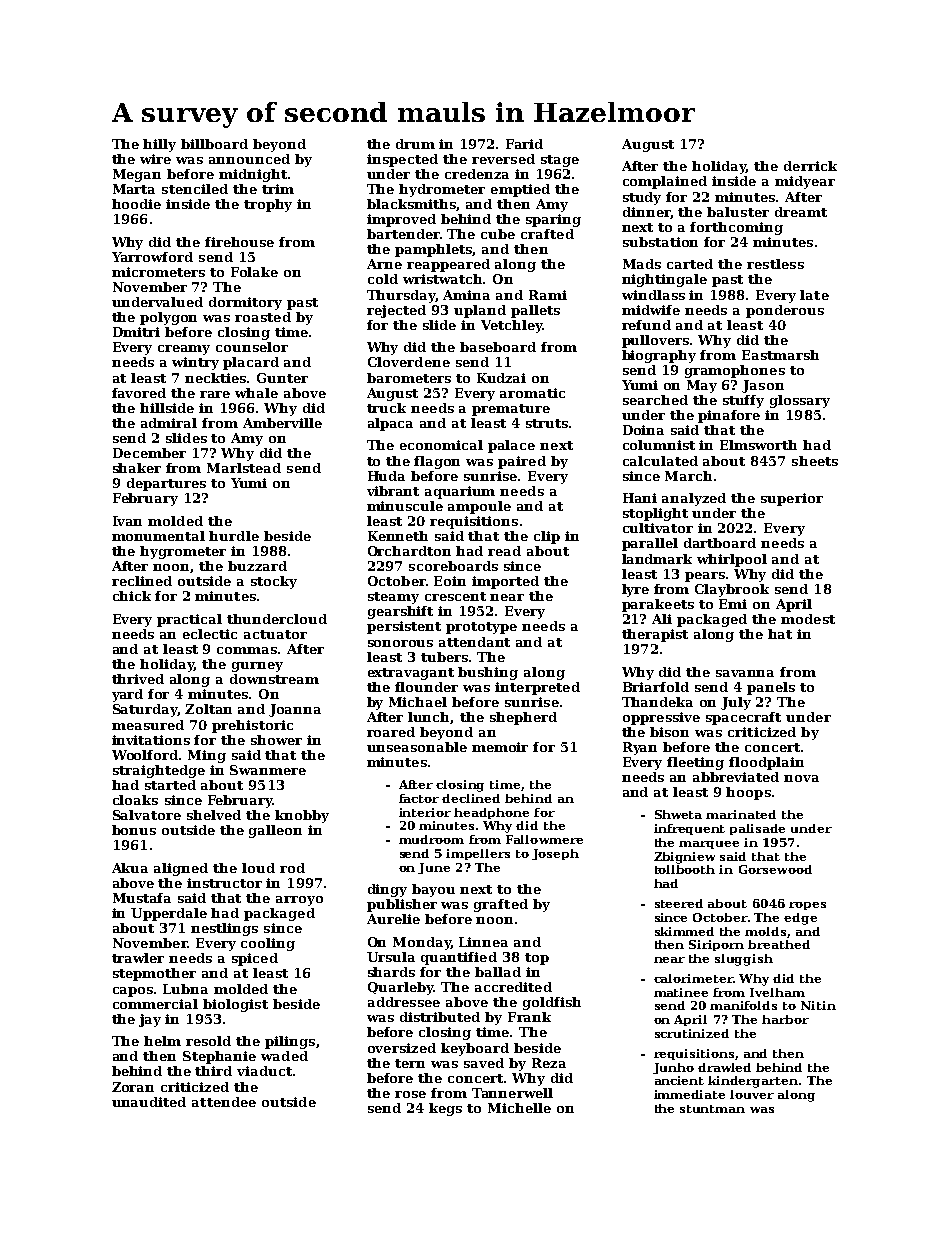 The height and width of the screenshot is (1233, 952). Describe the element at coordinates (524, 144) in the screenshot. I see `Farid` at that location.
